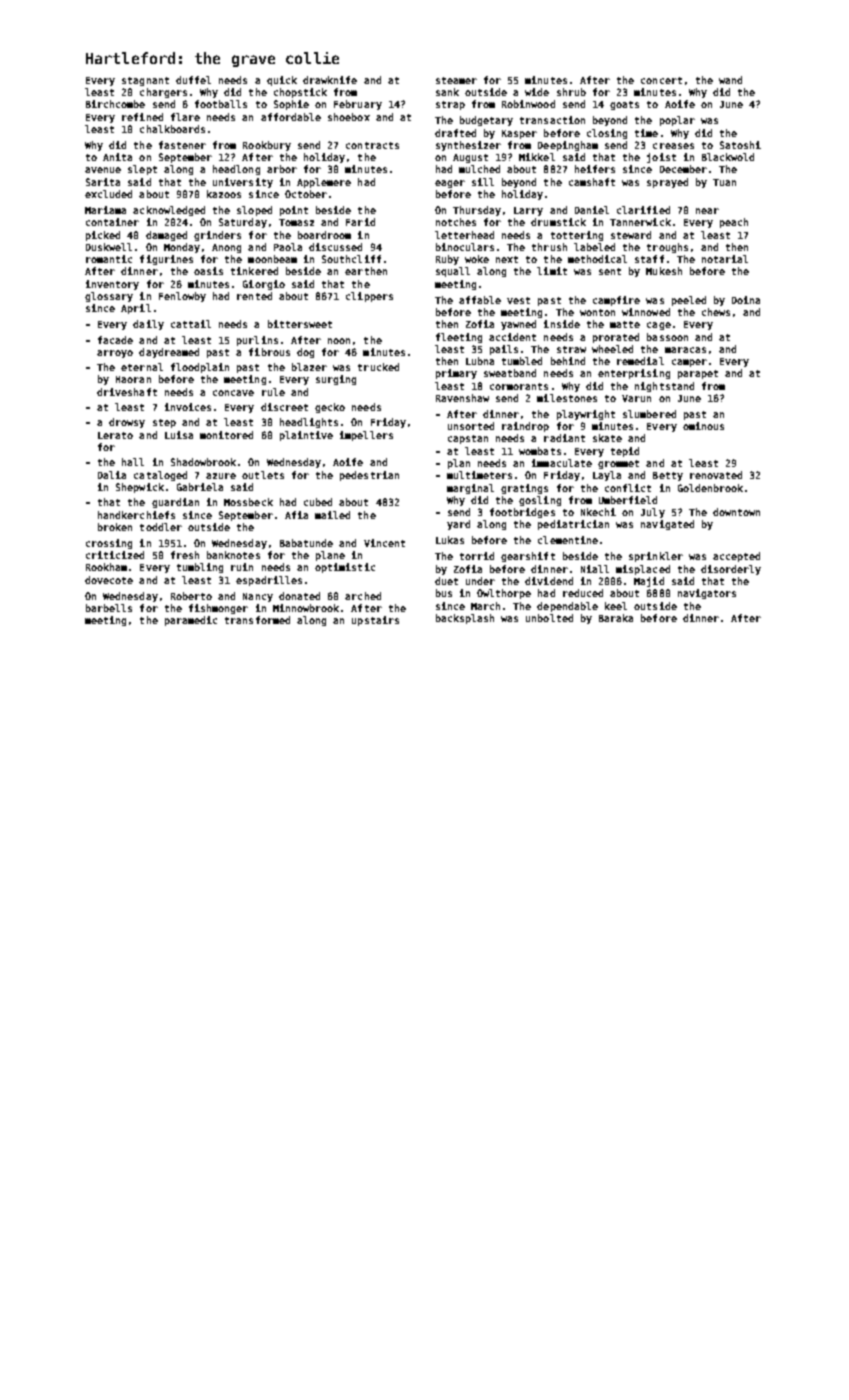  What do you see at coordinates (616, 618) in the page?
I see `Baraka` at bounding box center [616, 618].
